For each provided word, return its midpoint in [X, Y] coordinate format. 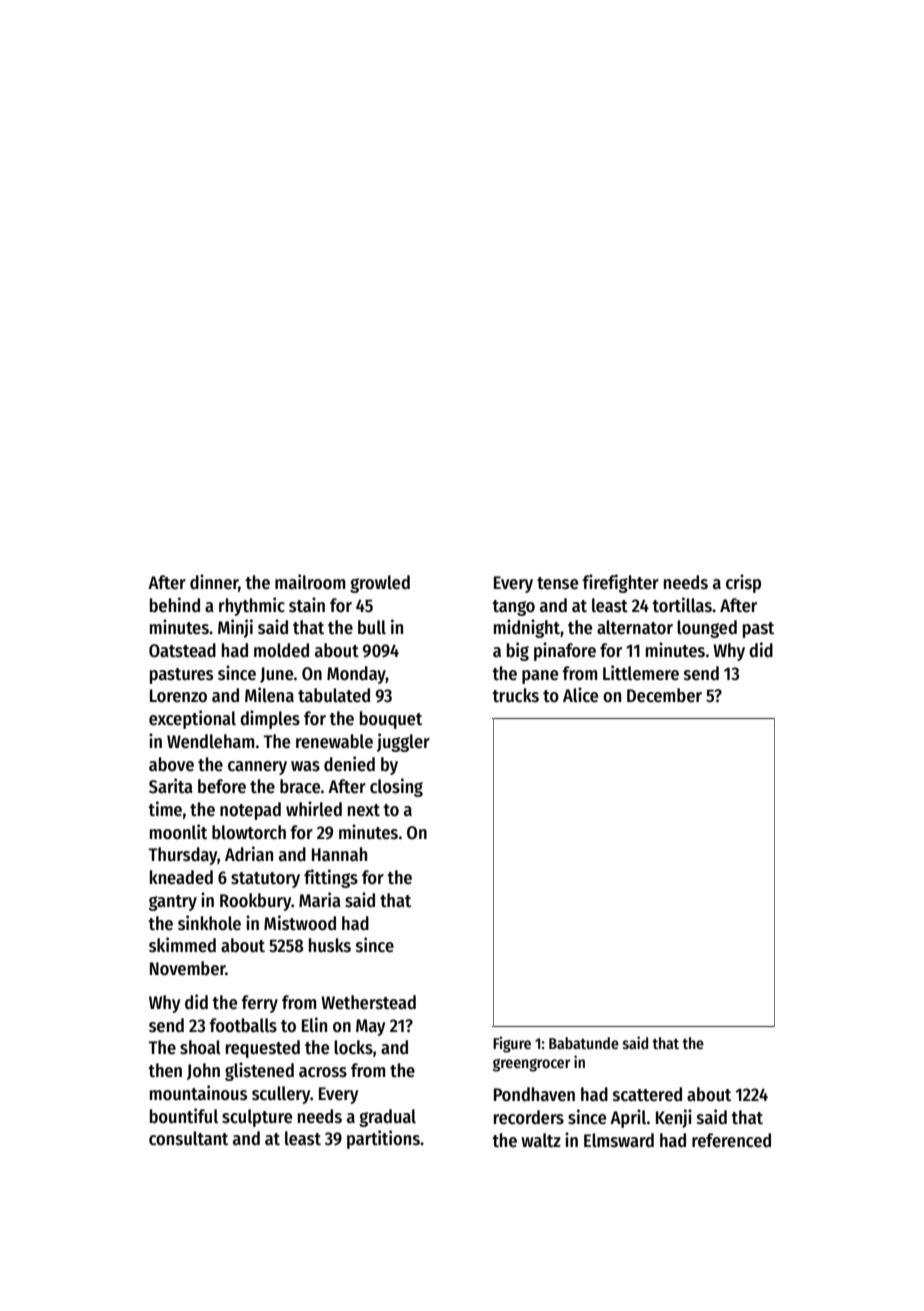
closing [396, 787]
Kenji [674, 1118]
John [203, 1071]
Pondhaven [534, 1094]
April [628, 1118]
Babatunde [584, 1043]
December [664, 695]
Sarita [170, 786]
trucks [515, 695]
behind [175, 605]
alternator [635, 627]
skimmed [182, 945]
